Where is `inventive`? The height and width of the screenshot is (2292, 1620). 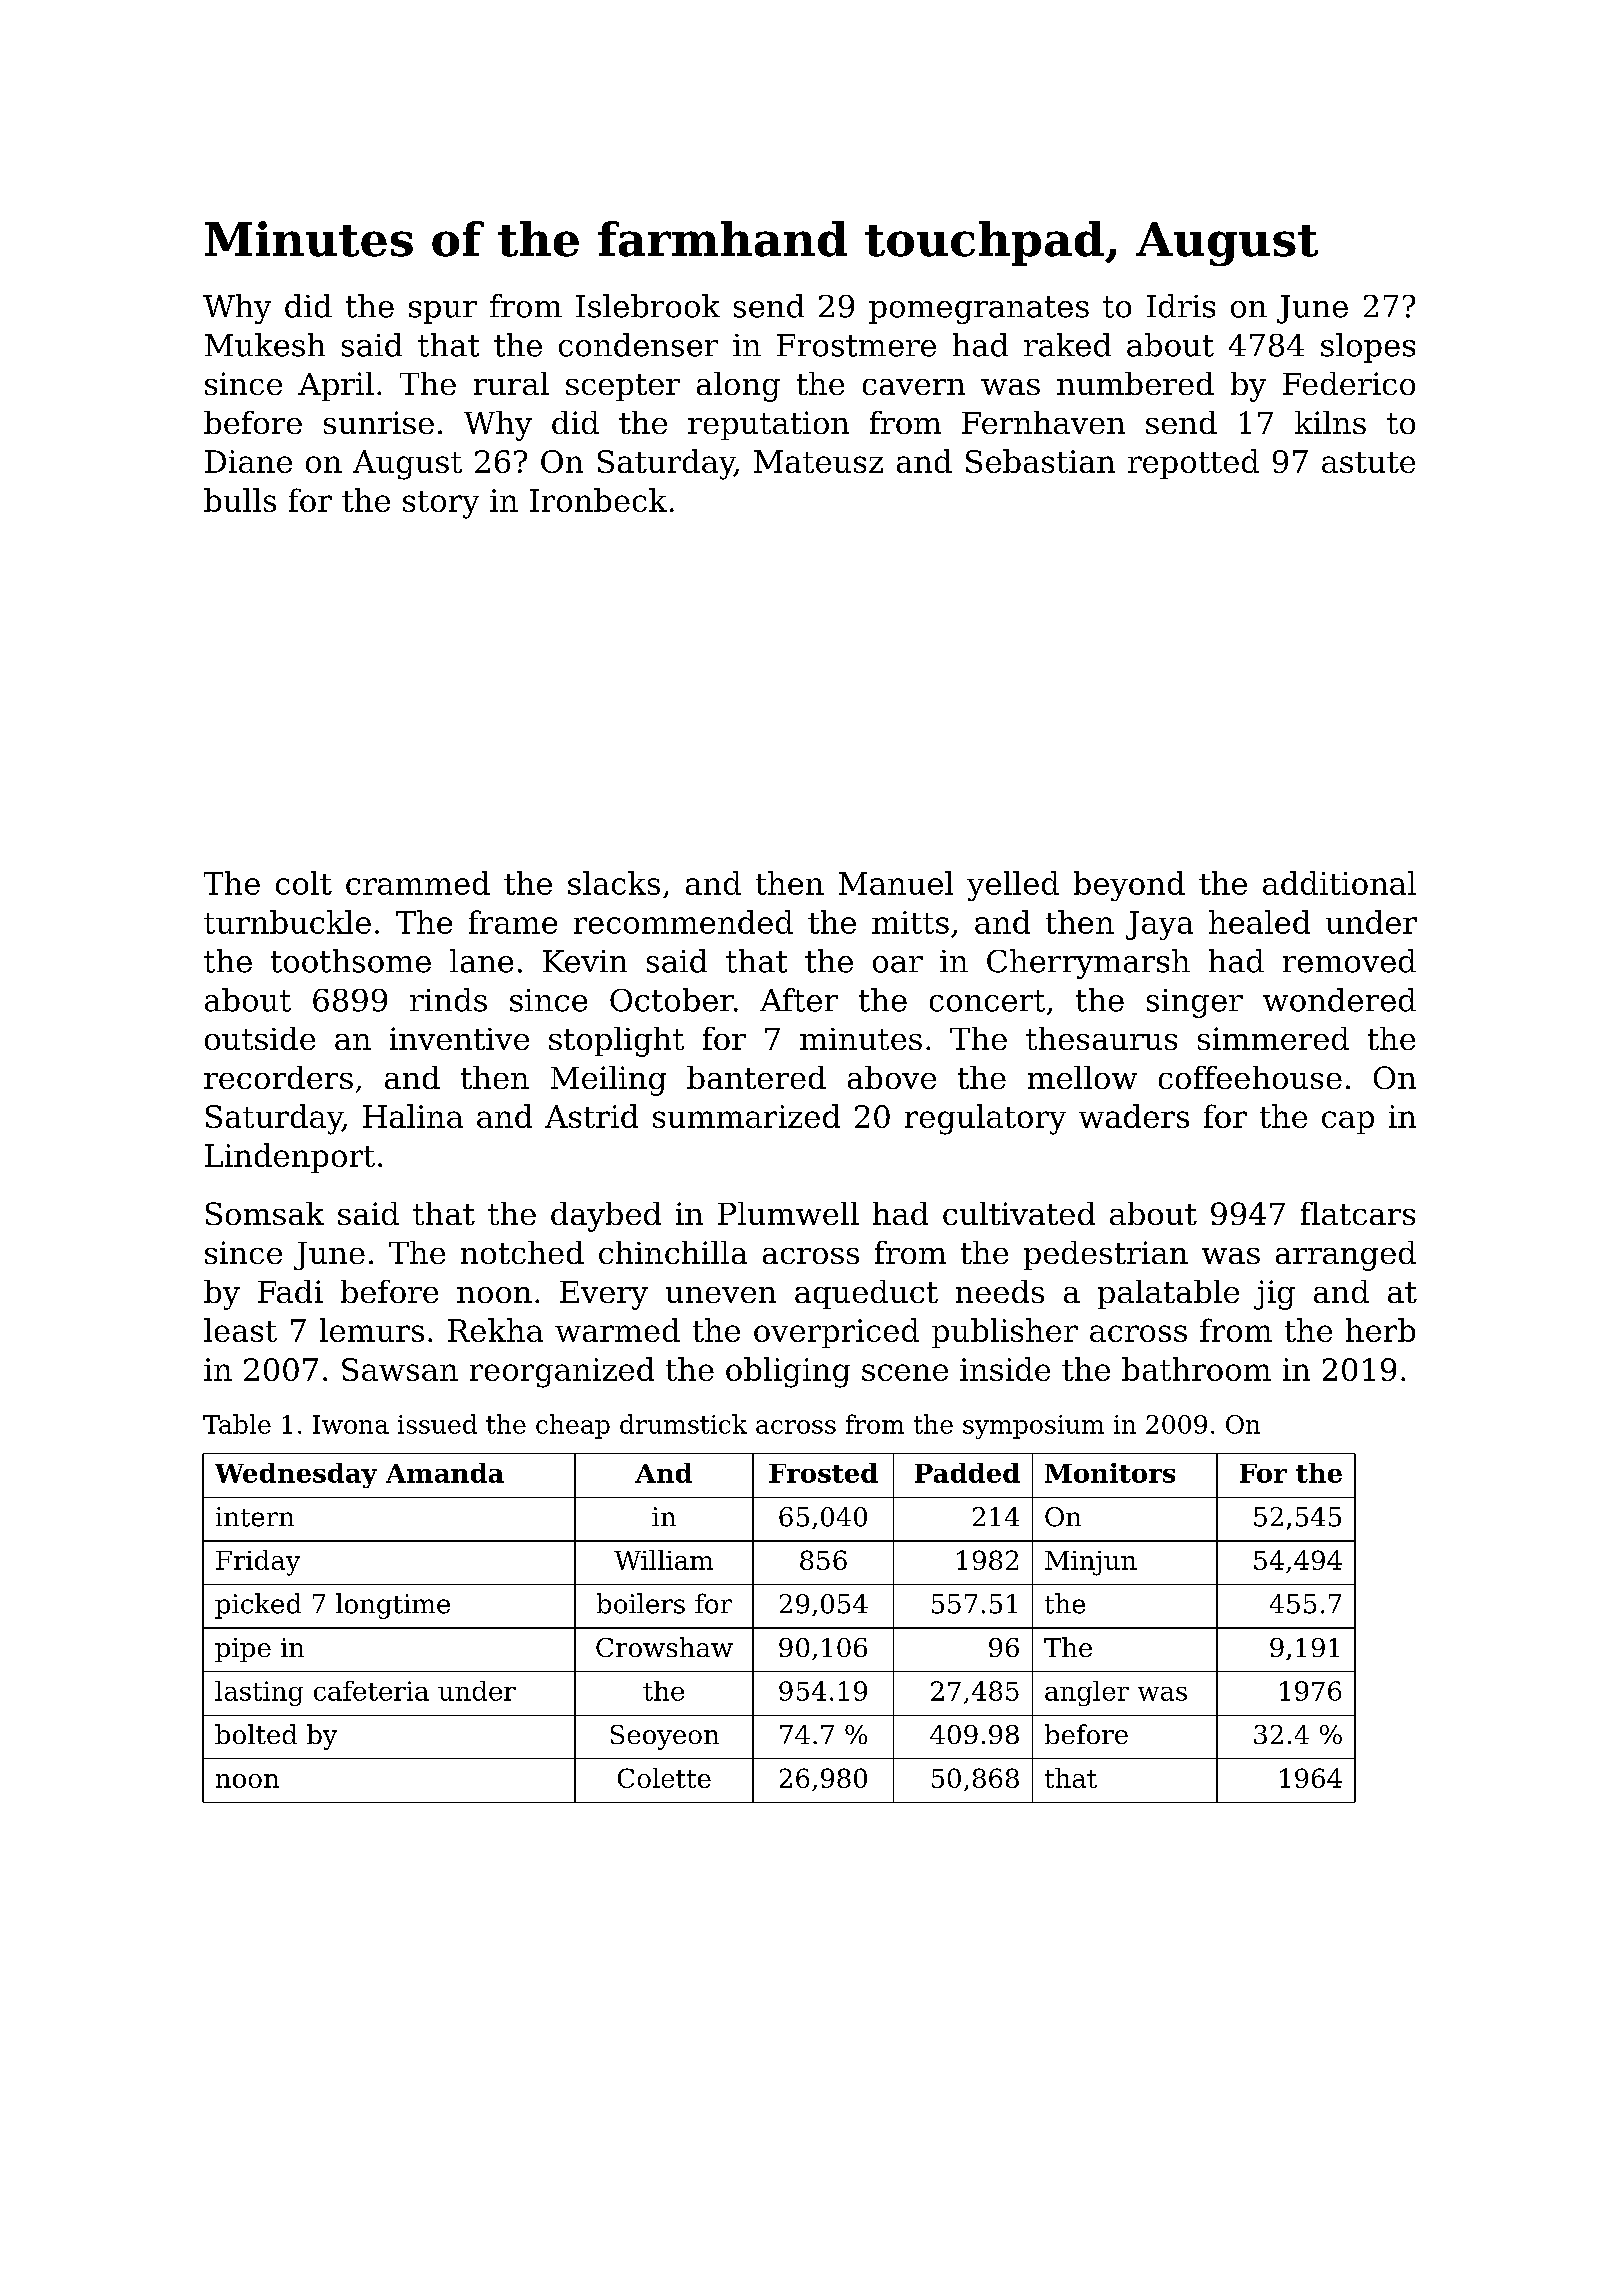
inventive is located at coordinates (459, 1038).
